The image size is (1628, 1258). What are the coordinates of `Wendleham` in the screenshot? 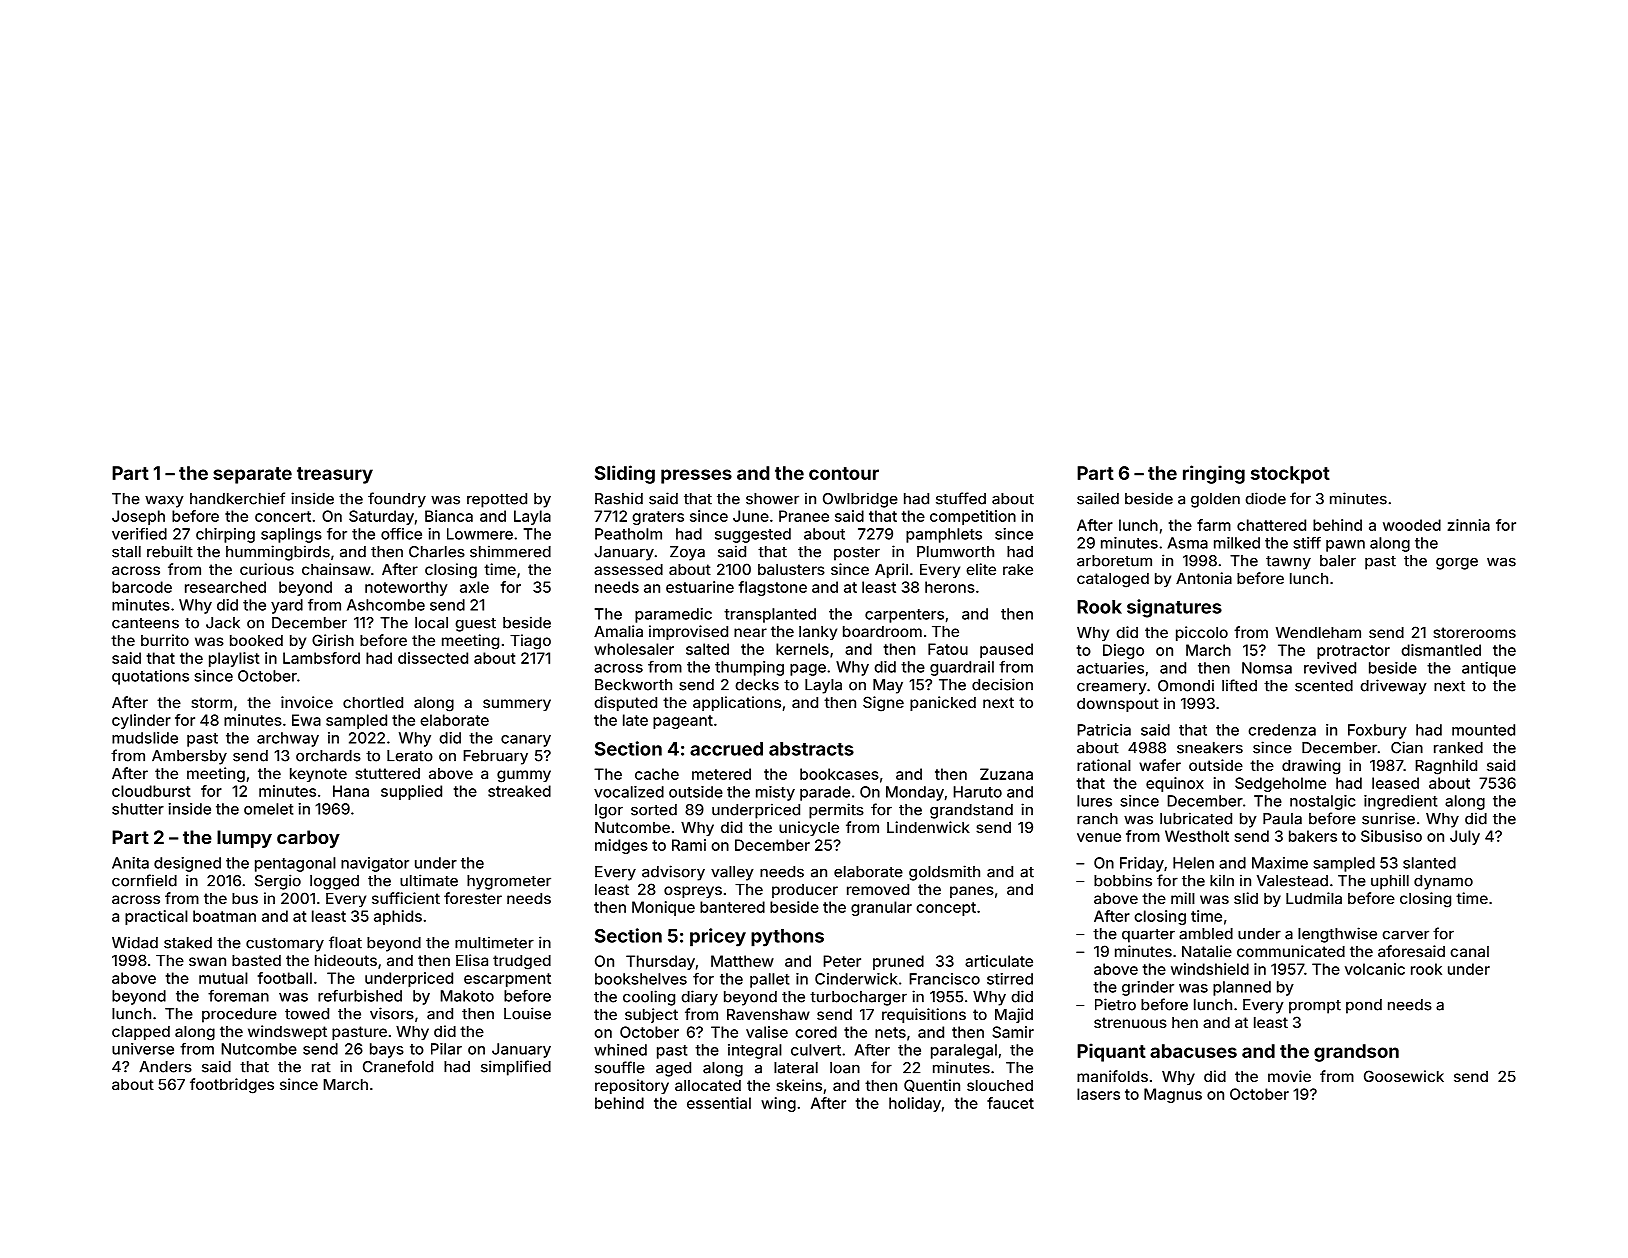 It's located at (1318, 632).
